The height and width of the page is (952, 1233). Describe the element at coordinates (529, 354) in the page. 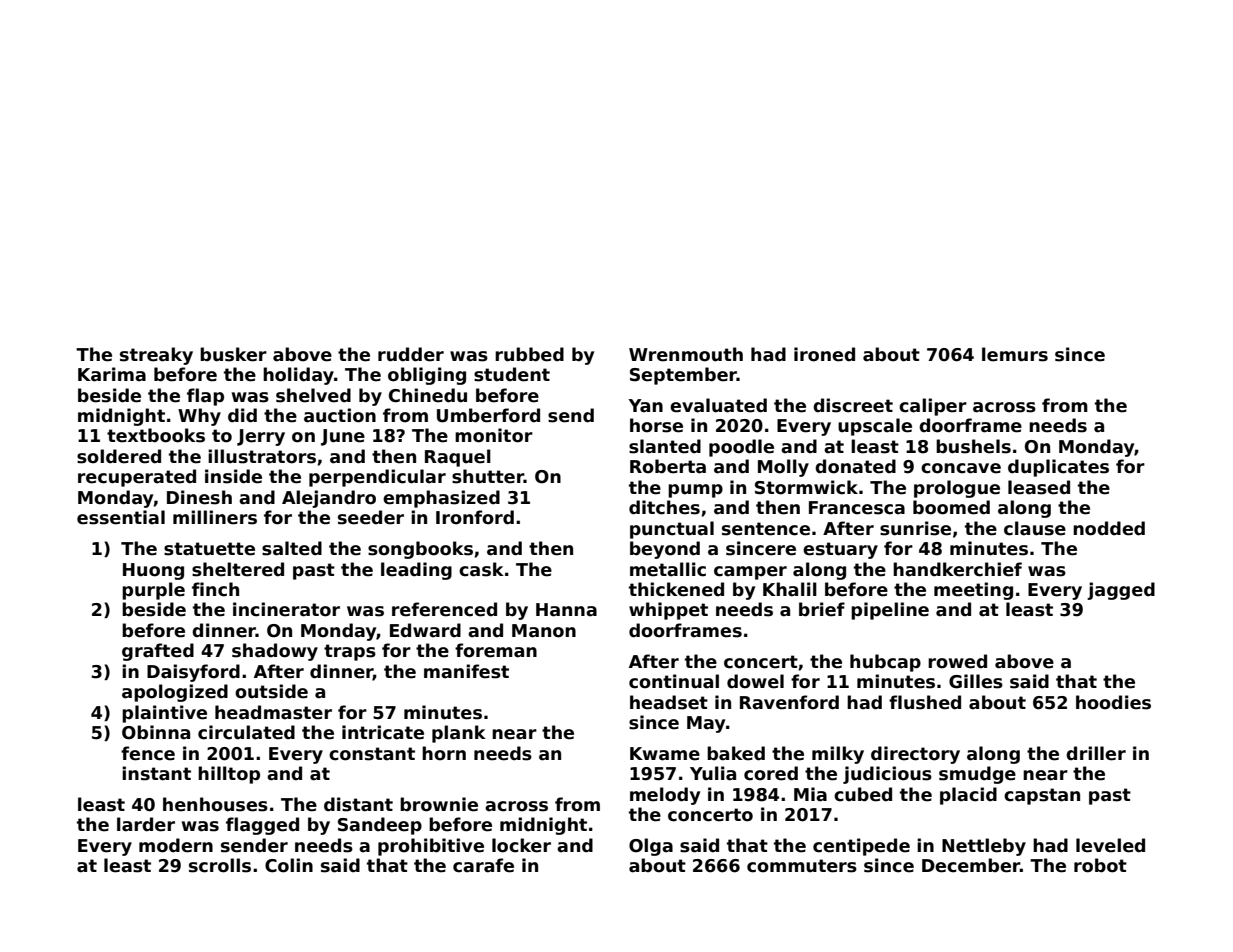

I see `rubbed` at that location.
